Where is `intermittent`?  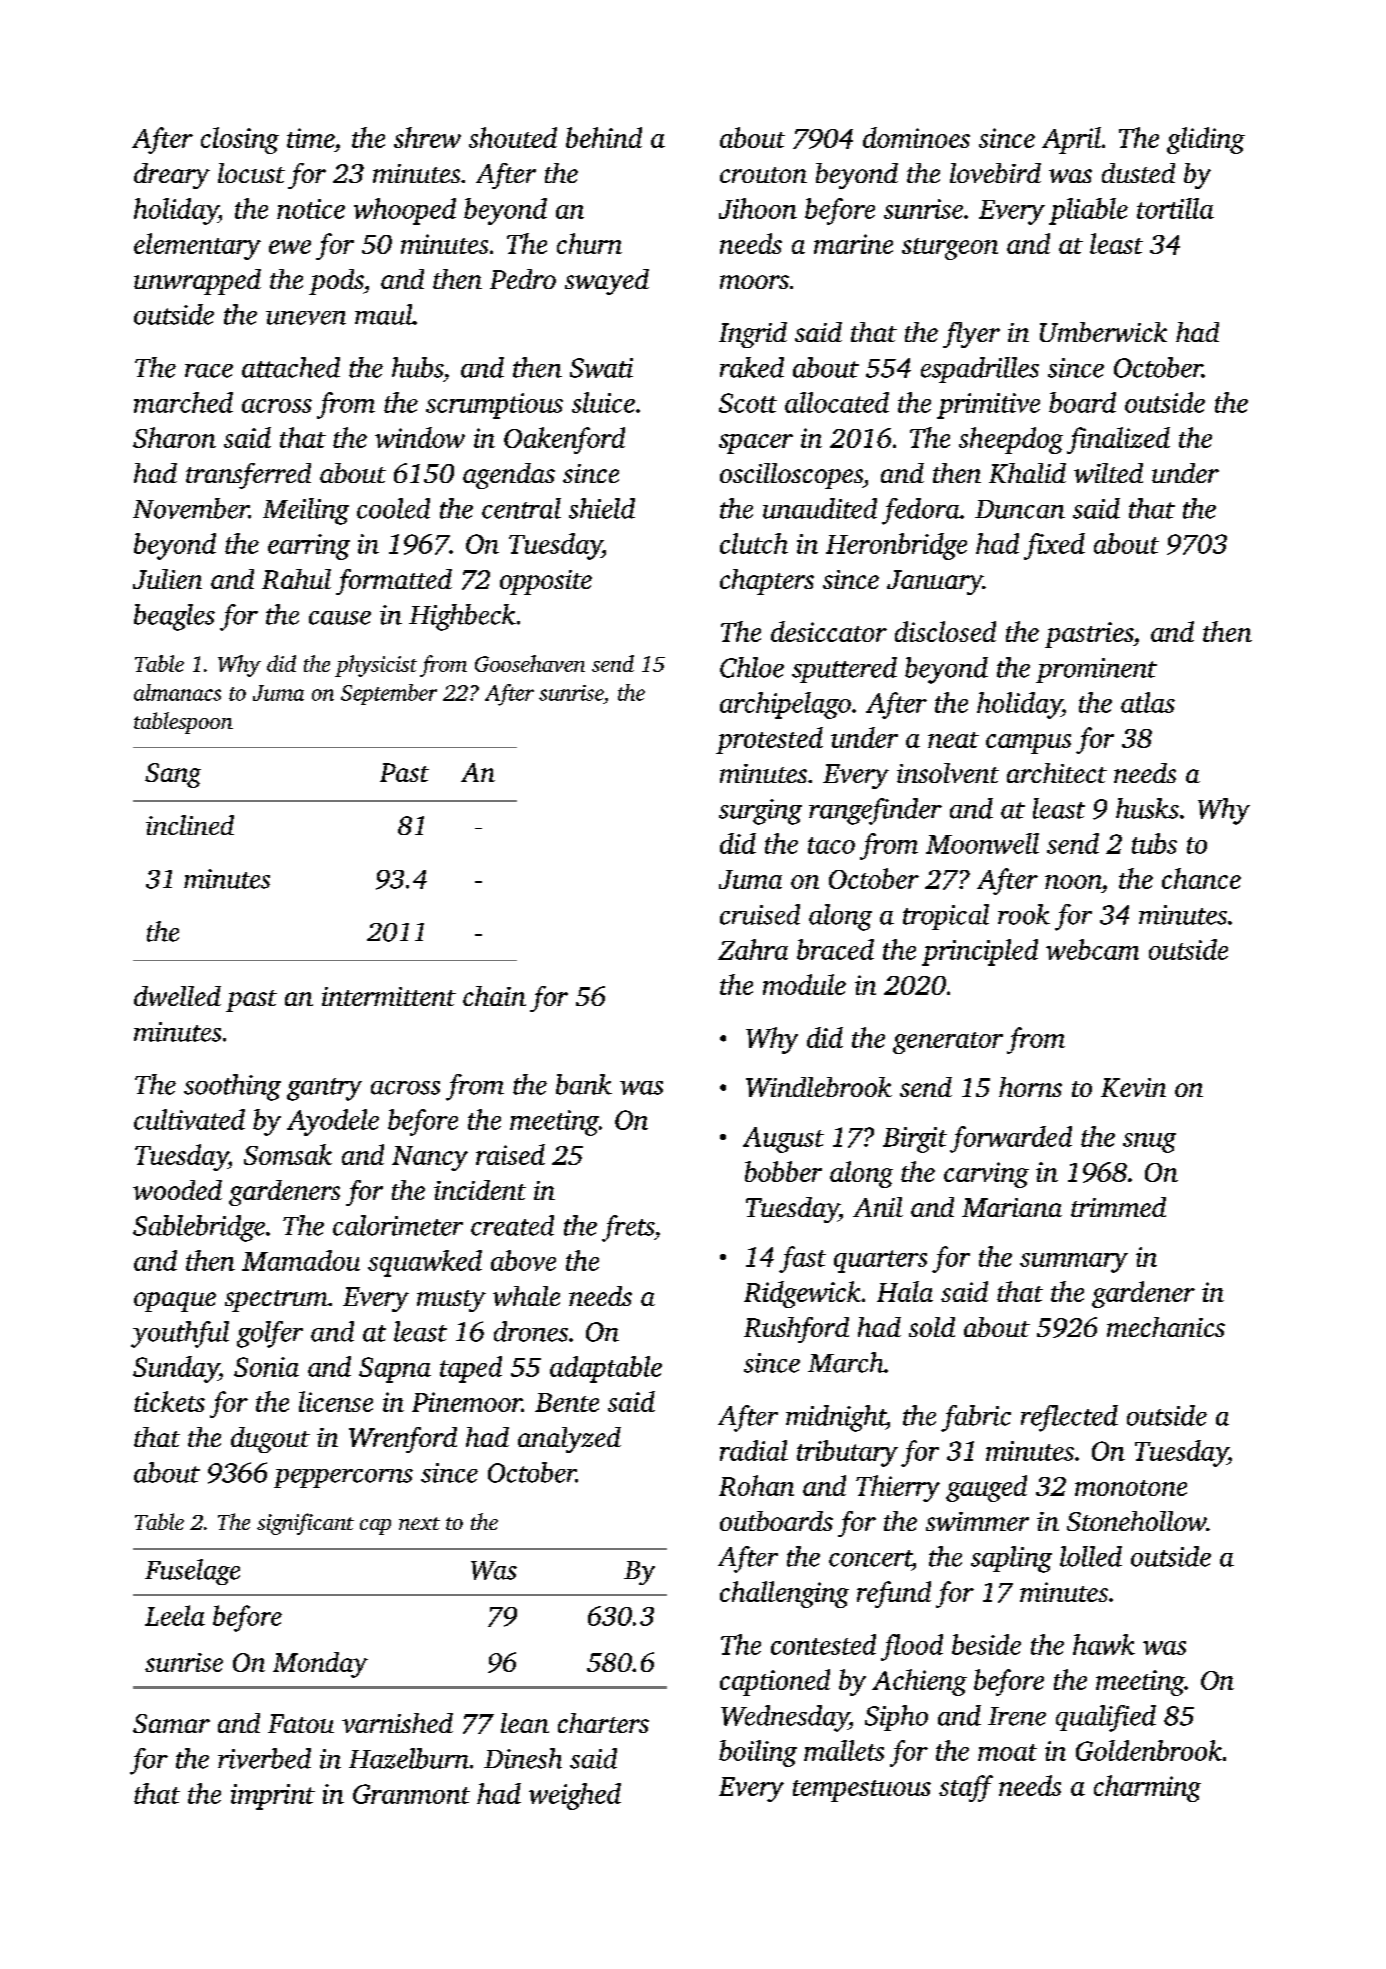 intermittent is located at coordinates (389, 996).
